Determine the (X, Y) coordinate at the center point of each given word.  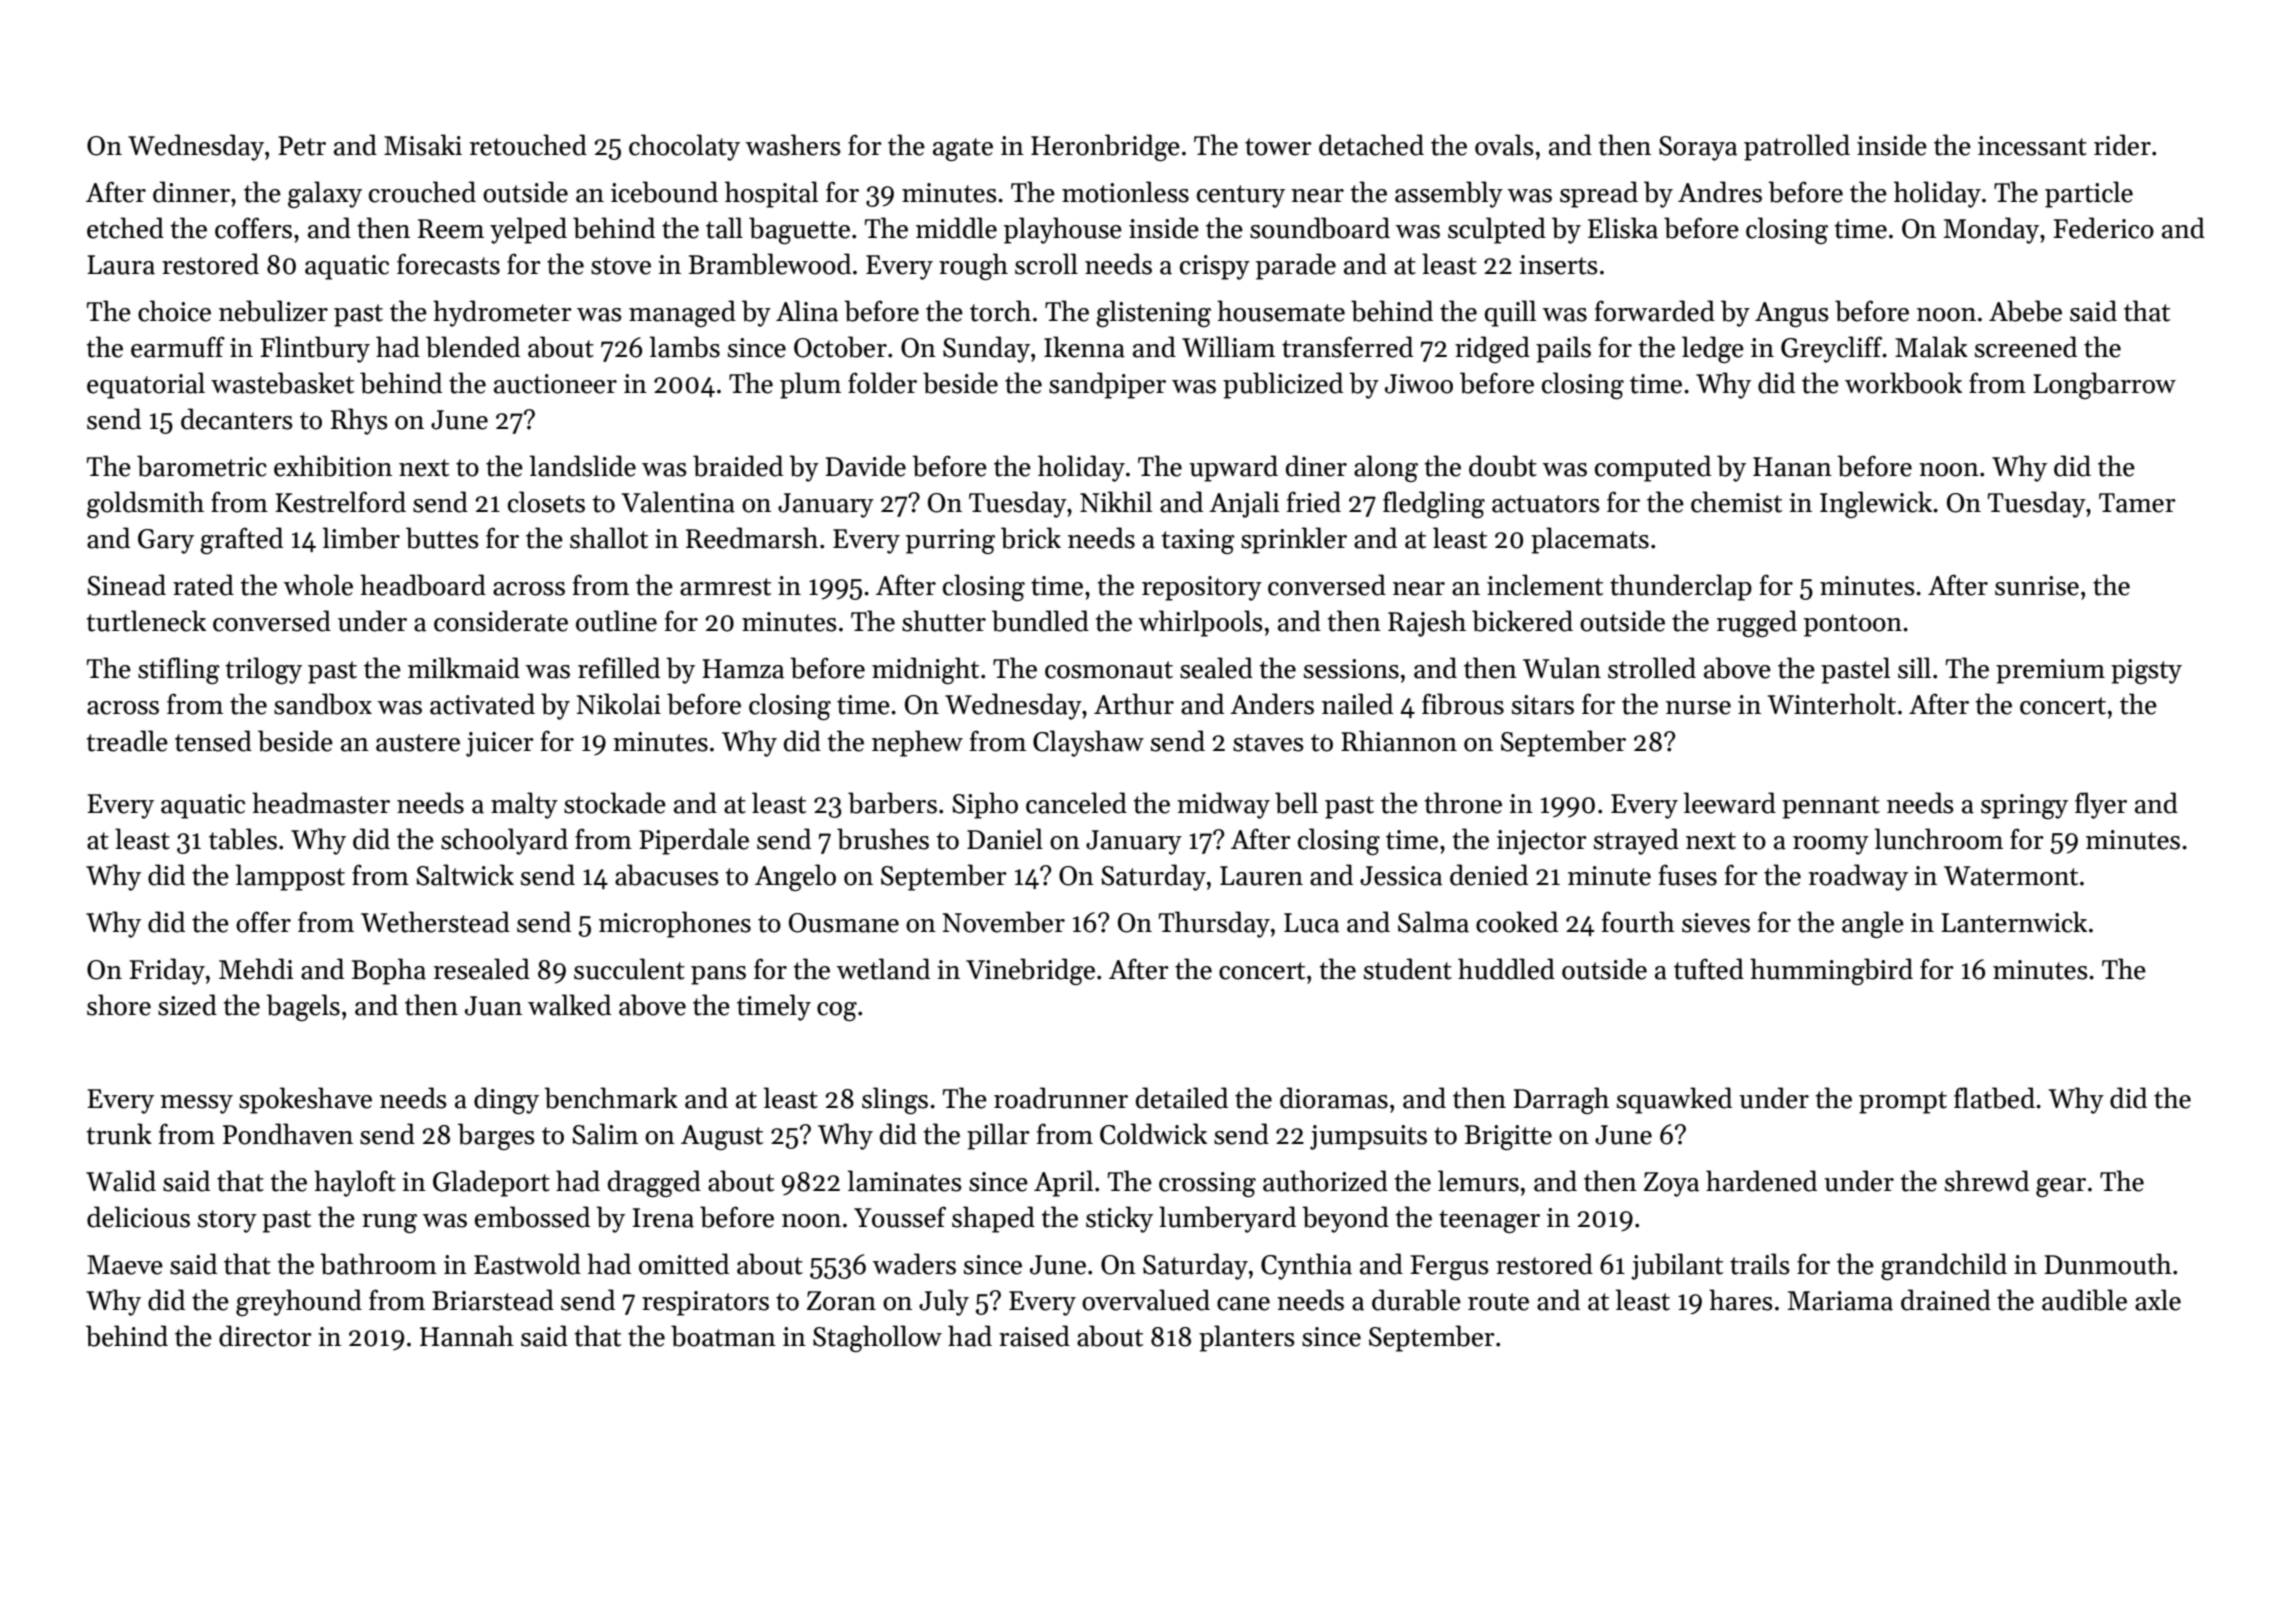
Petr (302, 146)
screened (2026, 347)
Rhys (359, 421)
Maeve (125, 1265)
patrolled (1797, 147)
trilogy (263, 670)
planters (1247, 1338)
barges (496, 1136)
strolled (1652, 668)
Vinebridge (1030, 971)
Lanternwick (2014, 922)
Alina (807, 311)
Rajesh (1427, 623)
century (1241, 196)
